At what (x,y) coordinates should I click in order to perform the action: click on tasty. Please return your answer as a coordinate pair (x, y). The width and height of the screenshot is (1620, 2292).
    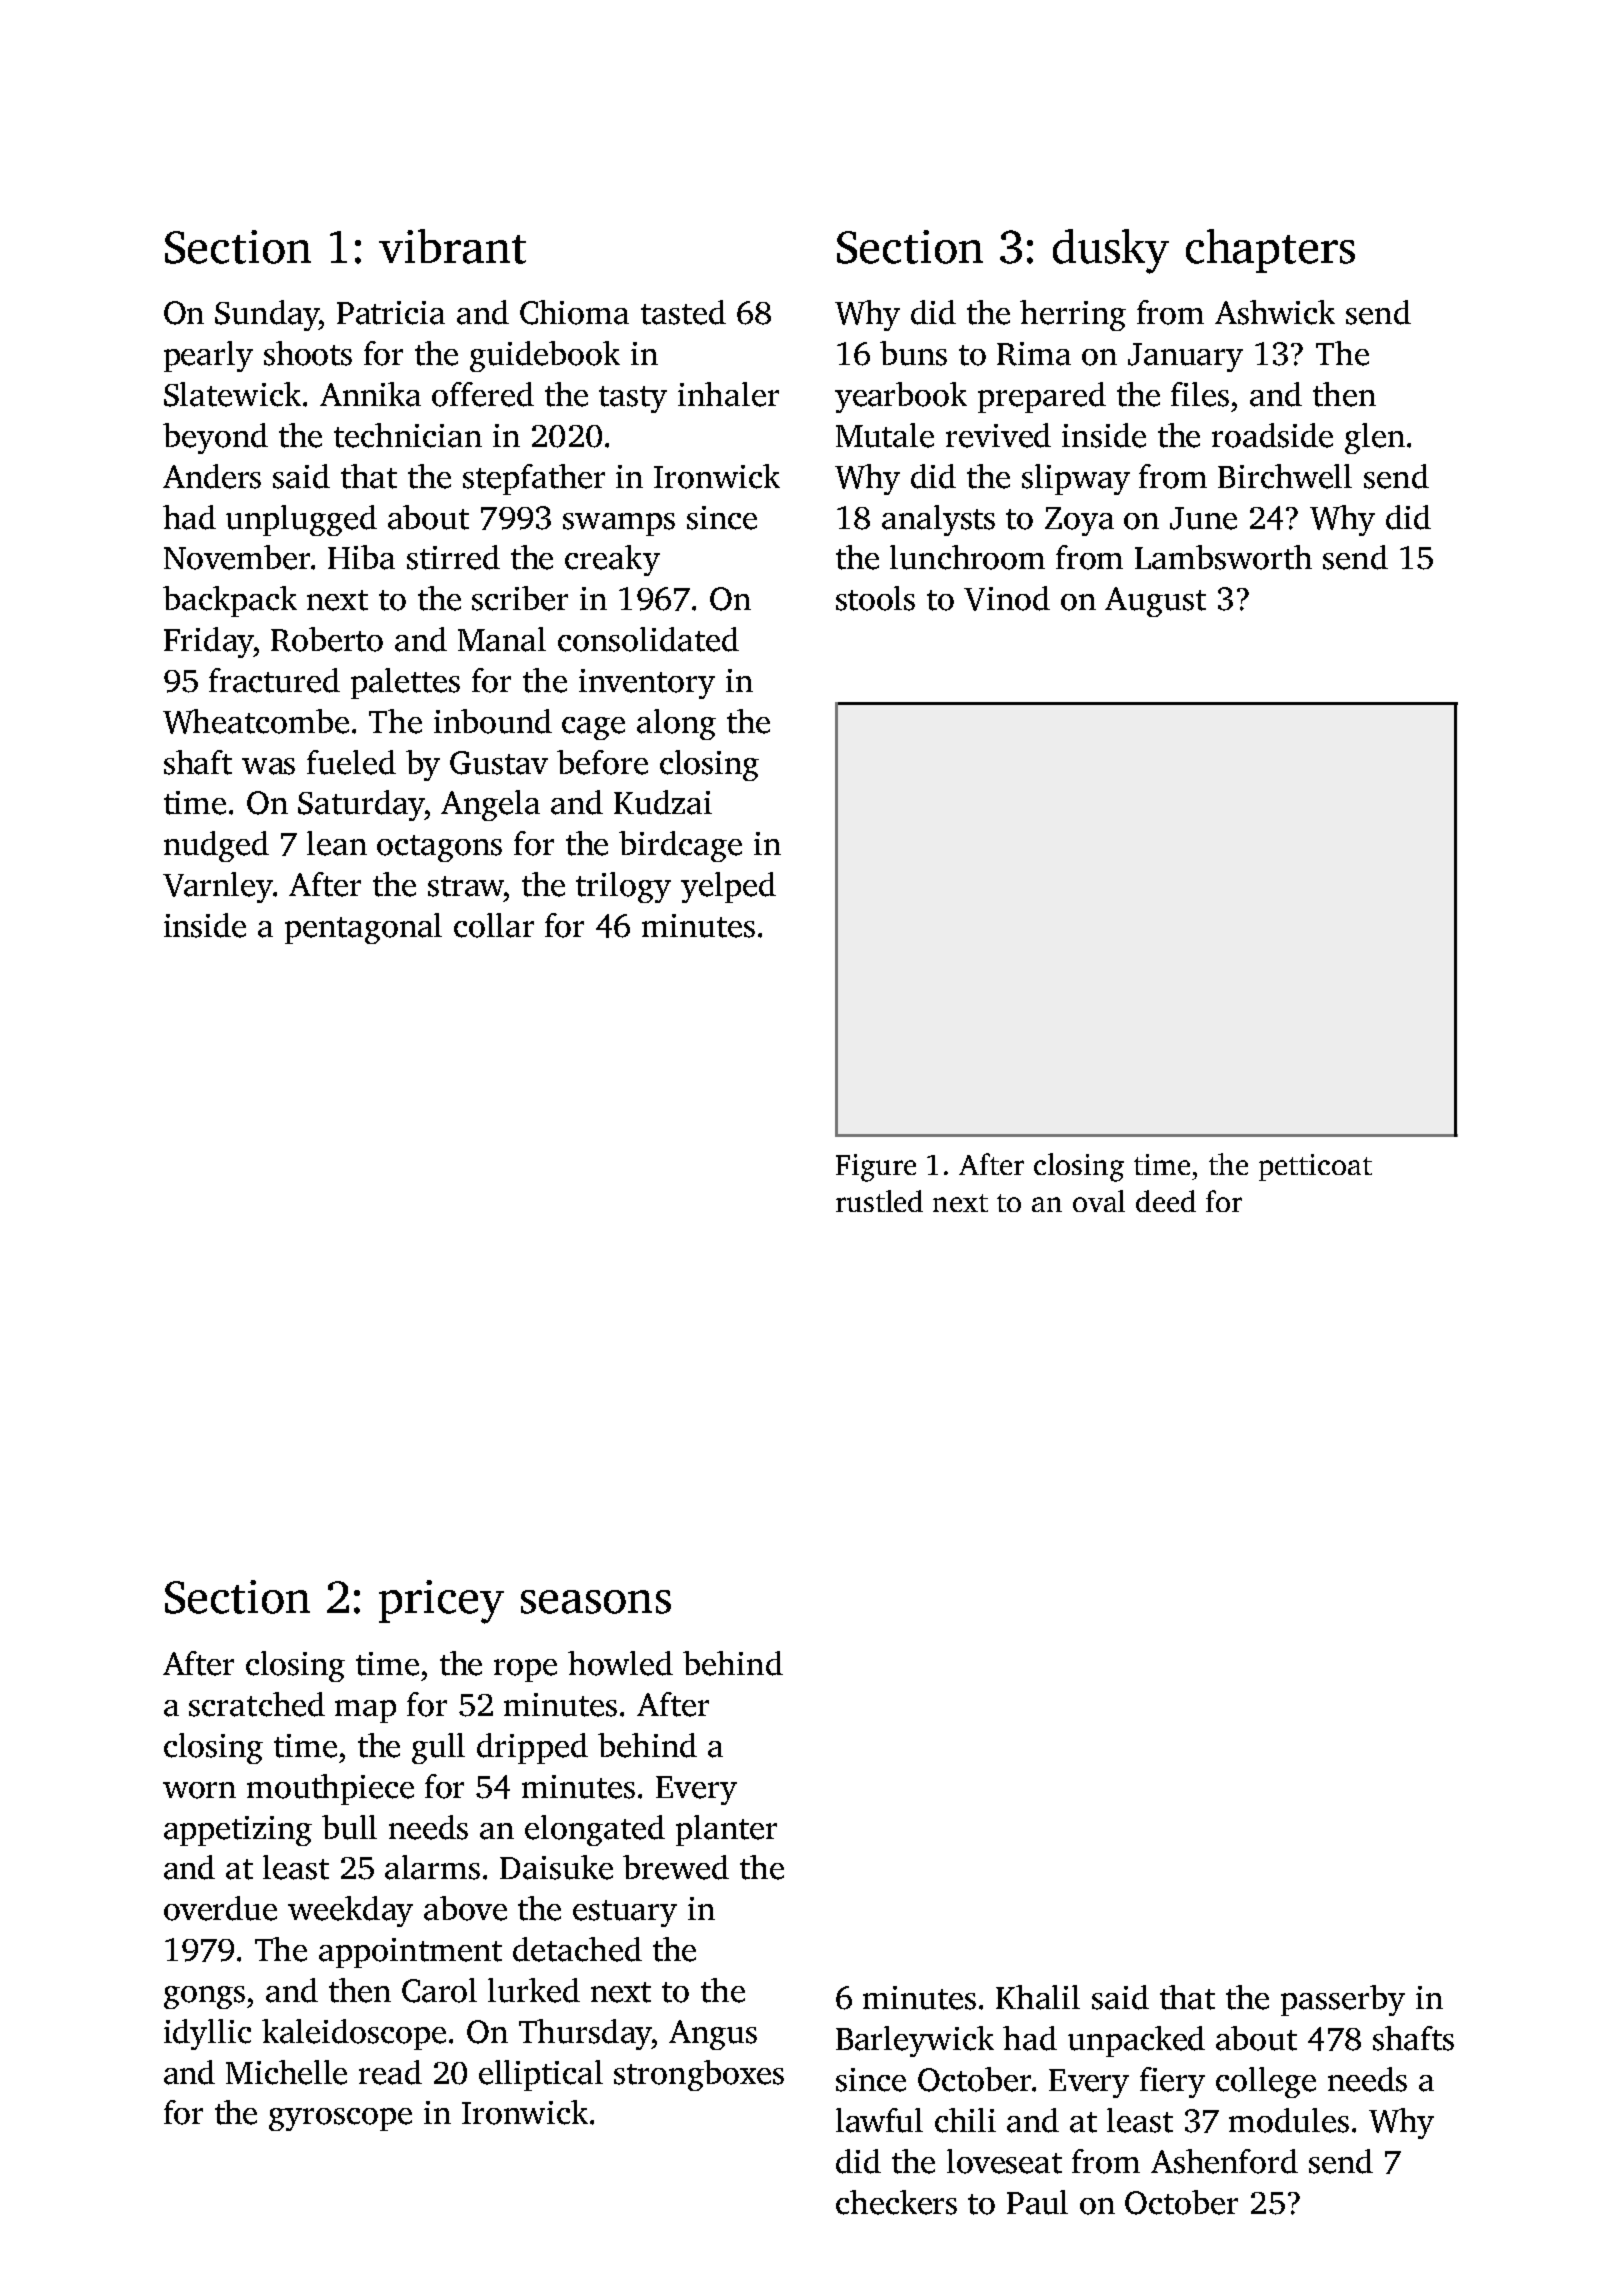
    Looking at the image, I should click on (633, 399).
